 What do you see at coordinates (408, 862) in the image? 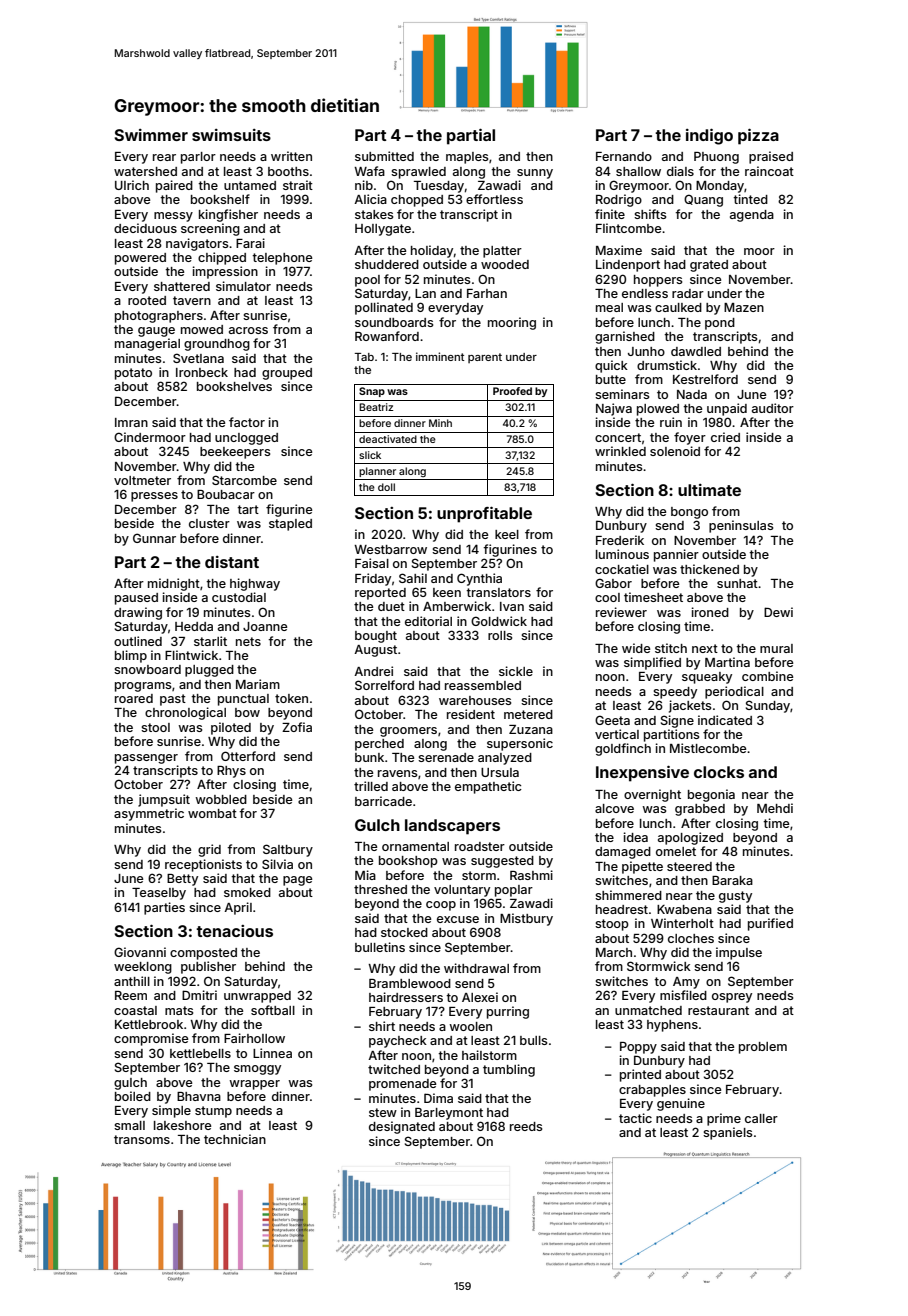
I see `bookshop` at bounding box center [408, 862].
